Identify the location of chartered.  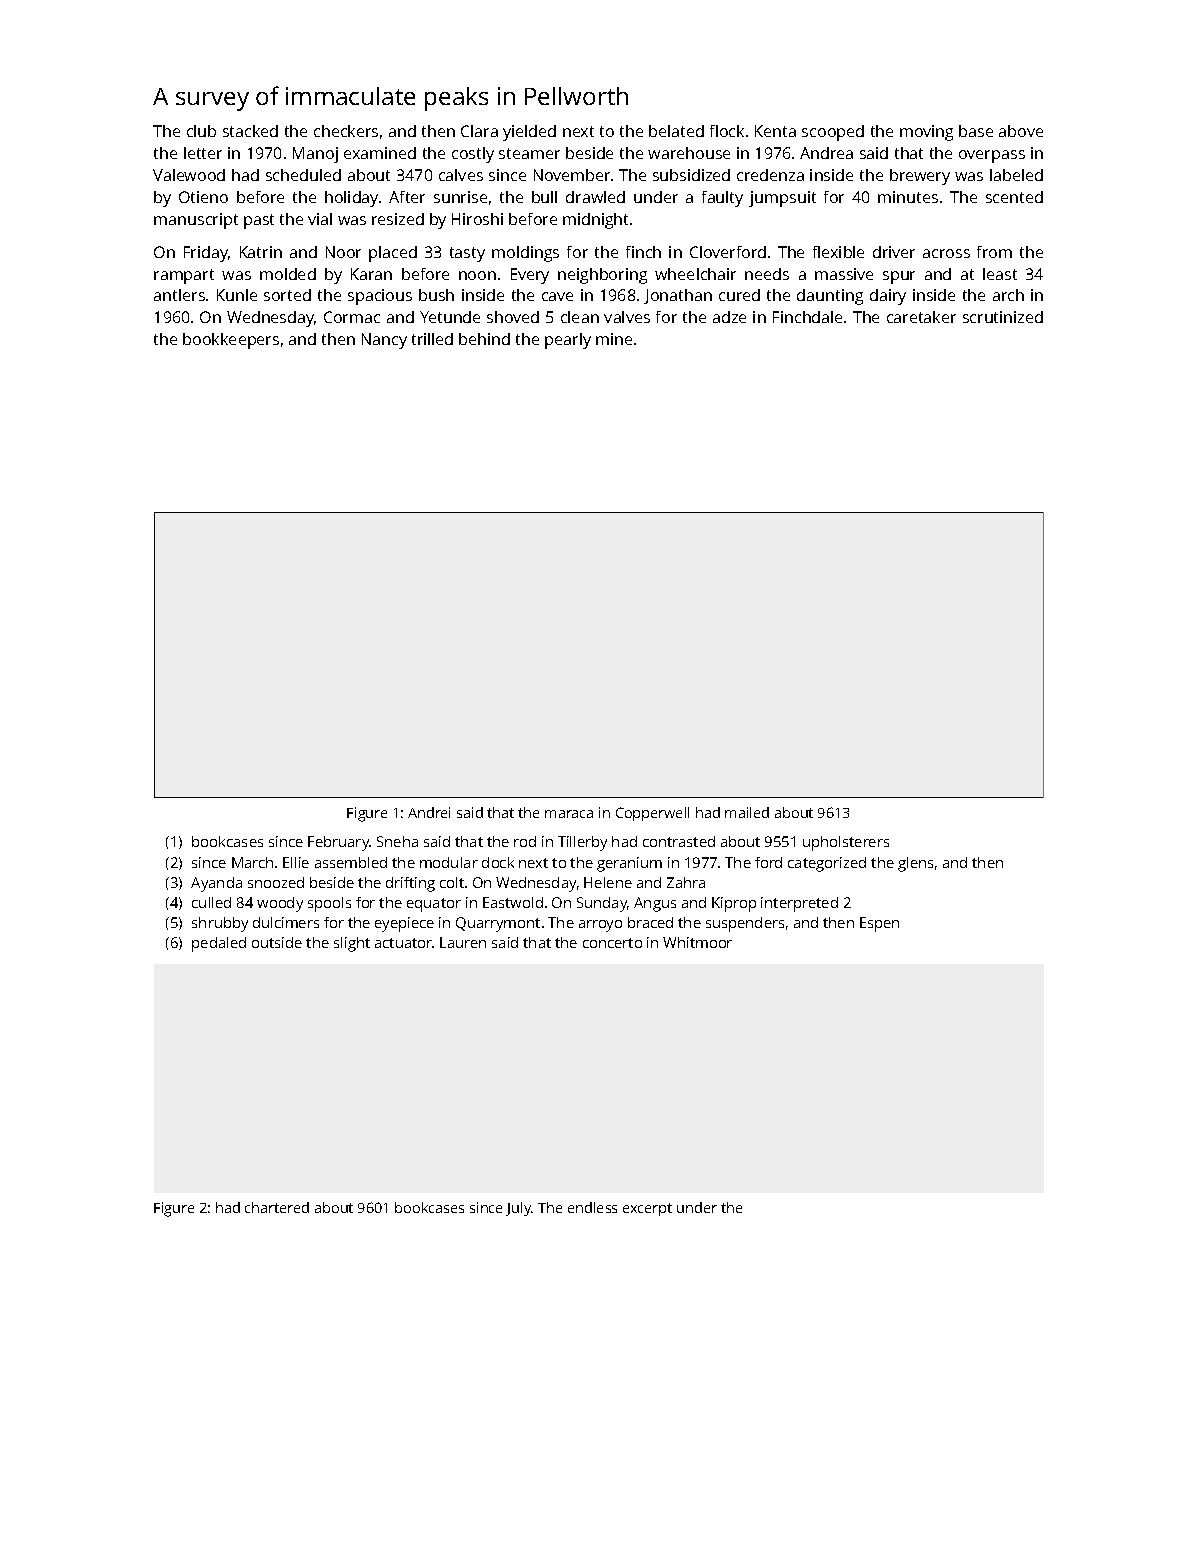
(277, 1207).
